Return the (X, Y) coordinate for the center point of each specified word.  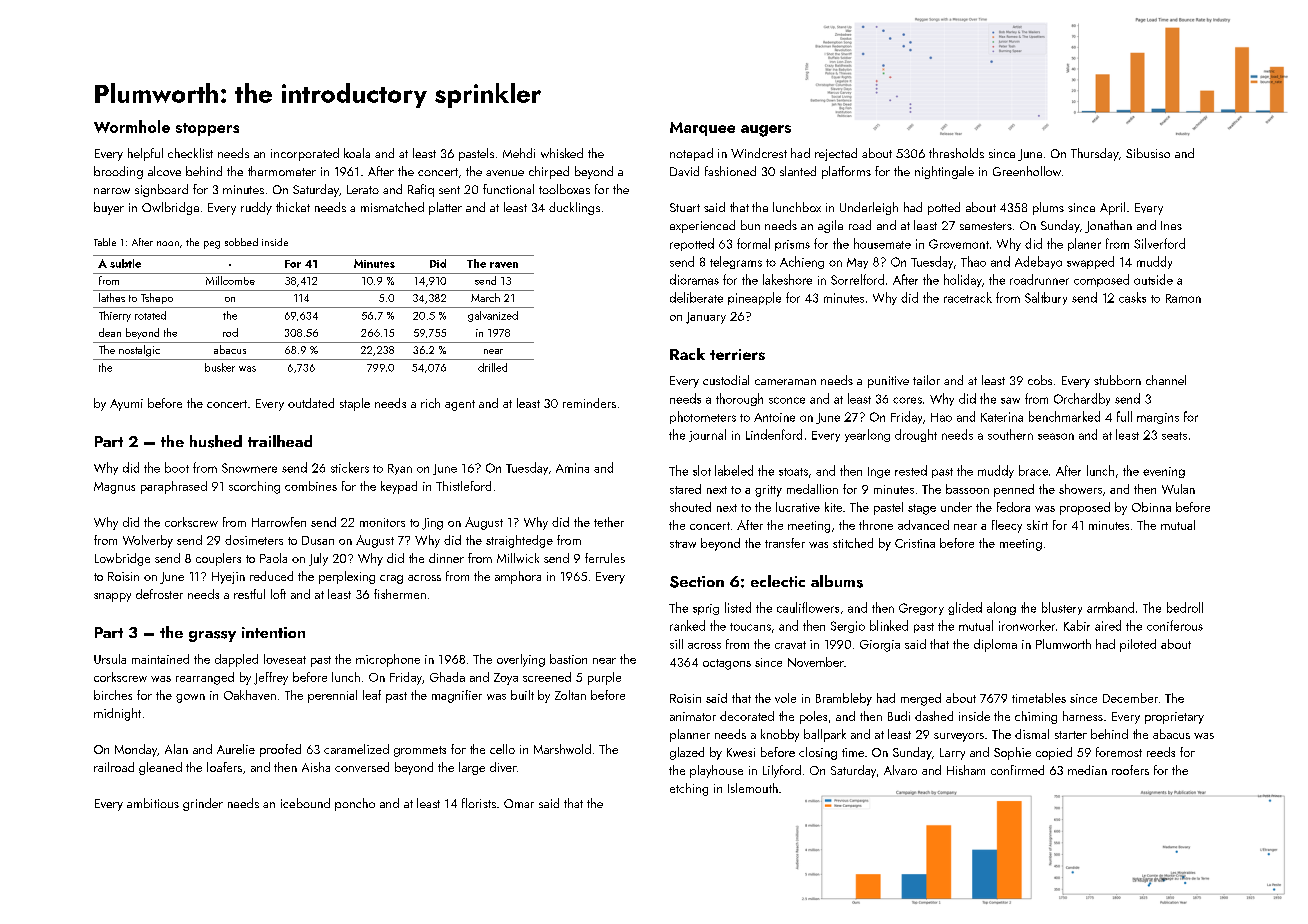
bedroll (1185, 607)
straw (683, 544)
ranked (687, 625)
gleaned (160, 768)
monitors (382, 522)
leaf (372, 695)
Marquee (702, 129)
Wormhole (132, 126)
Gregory (921, 609)
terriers (737, 354)
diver (503, 767)
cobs (1040, 380)
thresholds (956, 153)
